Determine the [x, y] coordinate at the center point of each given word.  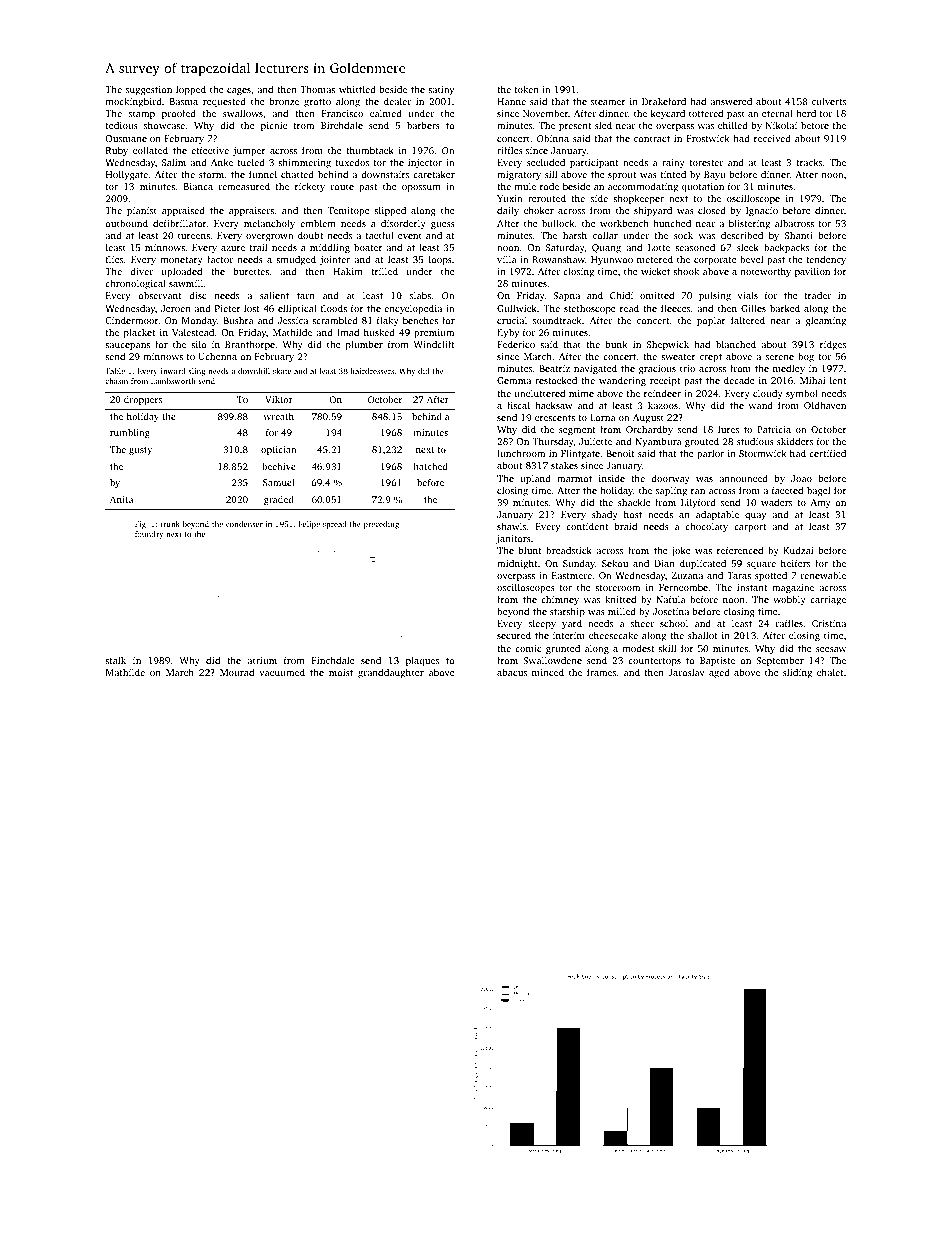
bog [806, 357]
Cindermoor [132, 320]
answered [731, 101]
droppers [143, 400]
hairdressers [372, 371]
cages [239, 92]
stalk [115, 660]
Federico [516, 344]
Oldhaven [825, 405]
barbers [423, 125]
